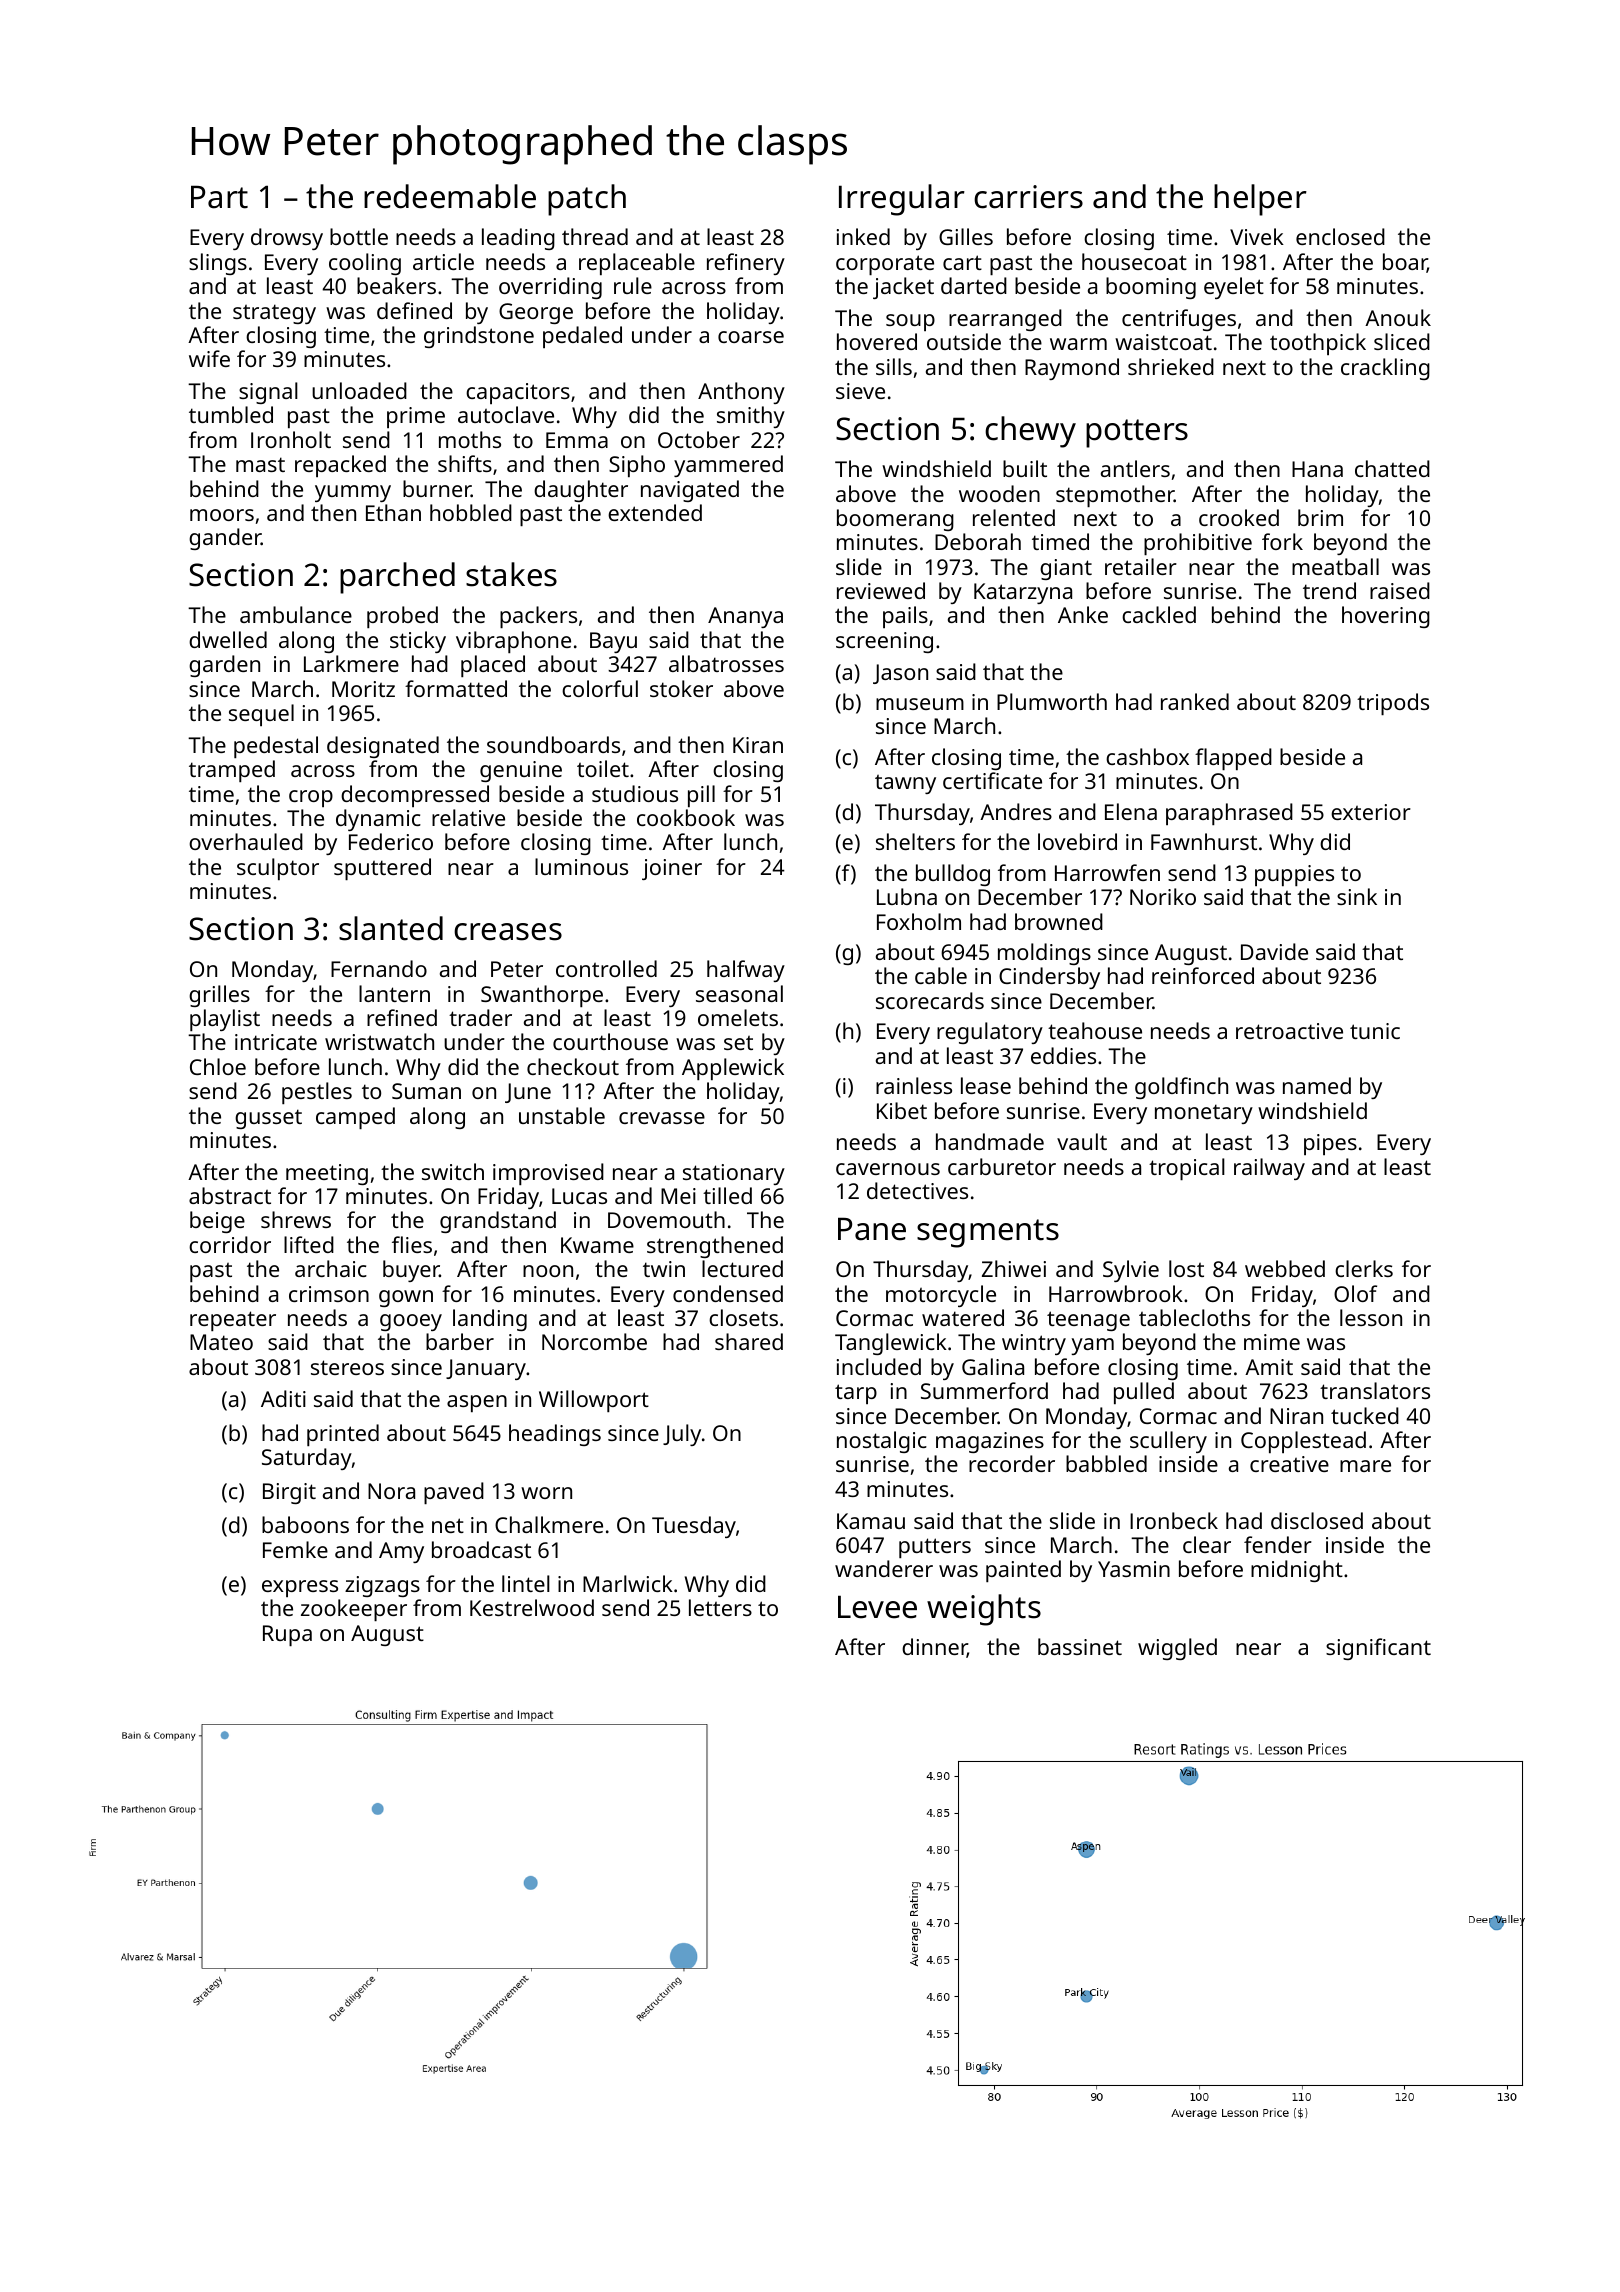 This page has height=2292, width=1620. What do you see at coordinates (895, 520) in the page?
I see `boomerang` at bounding box center [895, 520].
